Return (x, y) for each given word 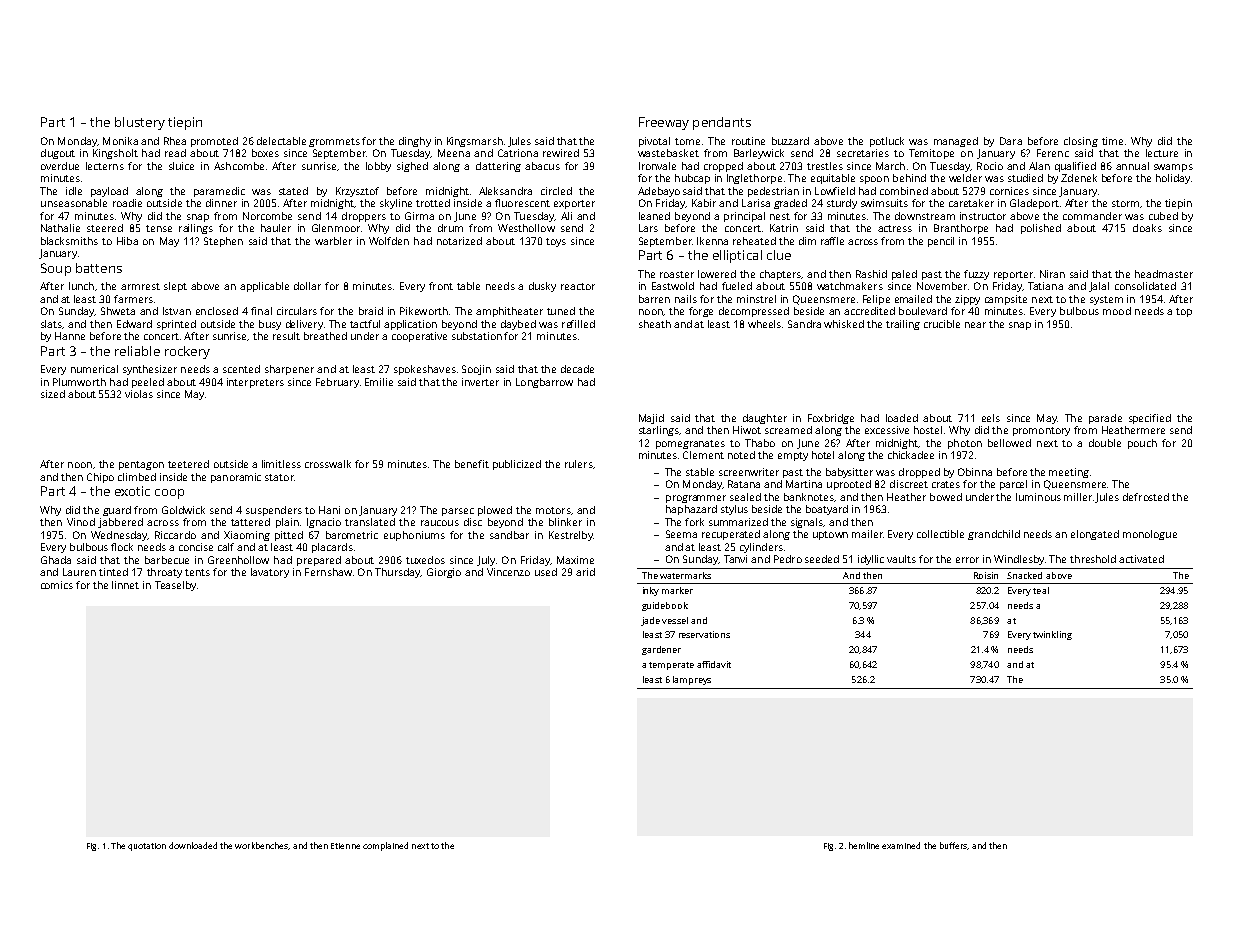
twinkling (1052, 635)
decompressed (754, 312)
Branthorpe (961, 229)
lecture (1162, 153)
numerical (94, 369)
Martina (804, 484)
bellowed (1009, 443)
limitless (281, 464)
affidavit (714, 664)
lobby (378, 167)
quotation (147, 847)
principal (744, 217)
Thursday (398, 573)
